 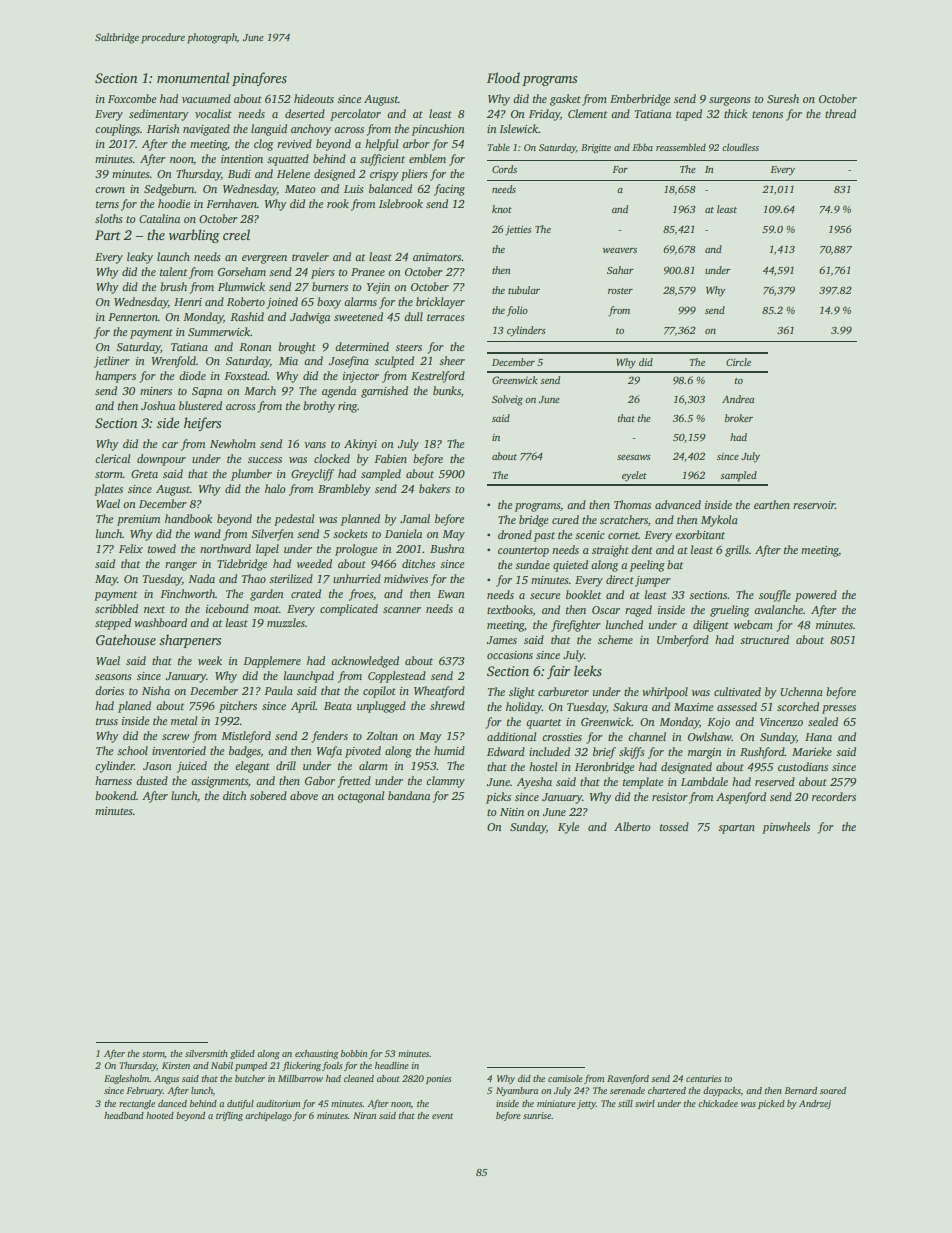 I want to click on lapel, so click(x=267, y=550).
